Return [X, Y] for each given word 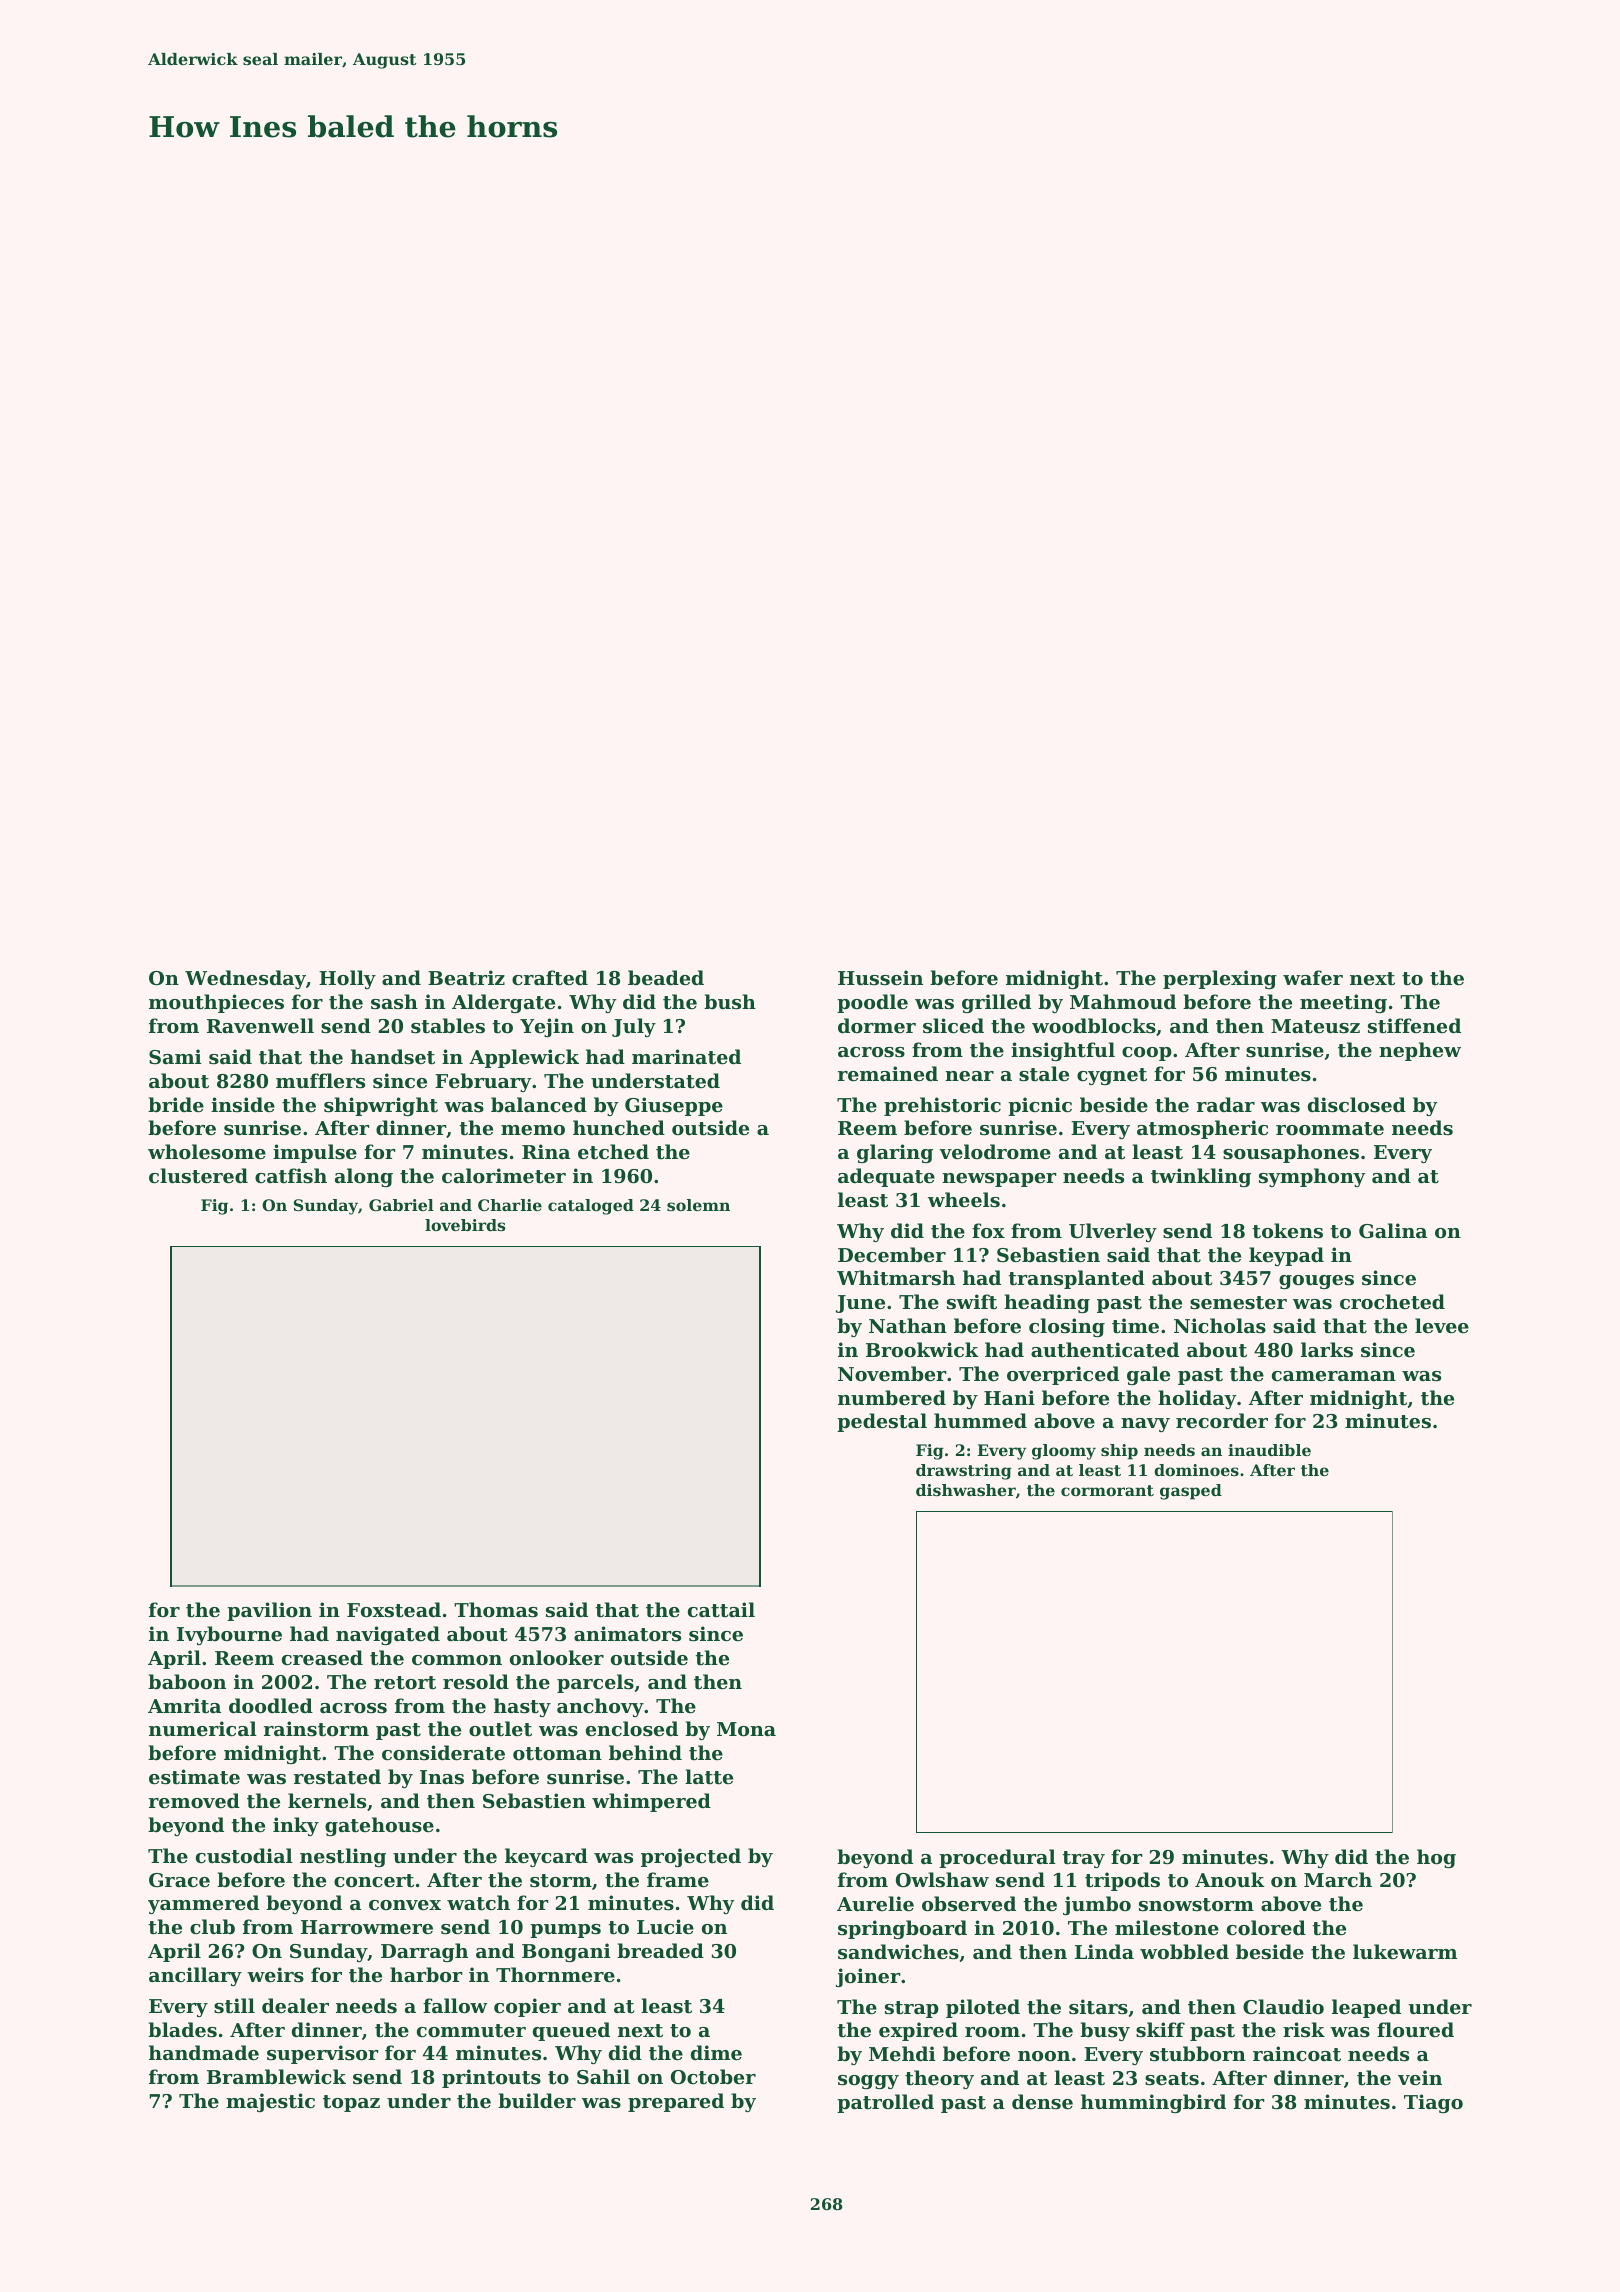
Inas [442, 1777]
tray [1083, 1859]
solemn [698, 1205]
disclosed [1357, 1105]
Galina [1393, 1230]
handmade [204, 2053]
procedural [997, 1858]
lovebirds [465, 1225]
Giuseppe [674, 1106]
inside [243, 1105]
